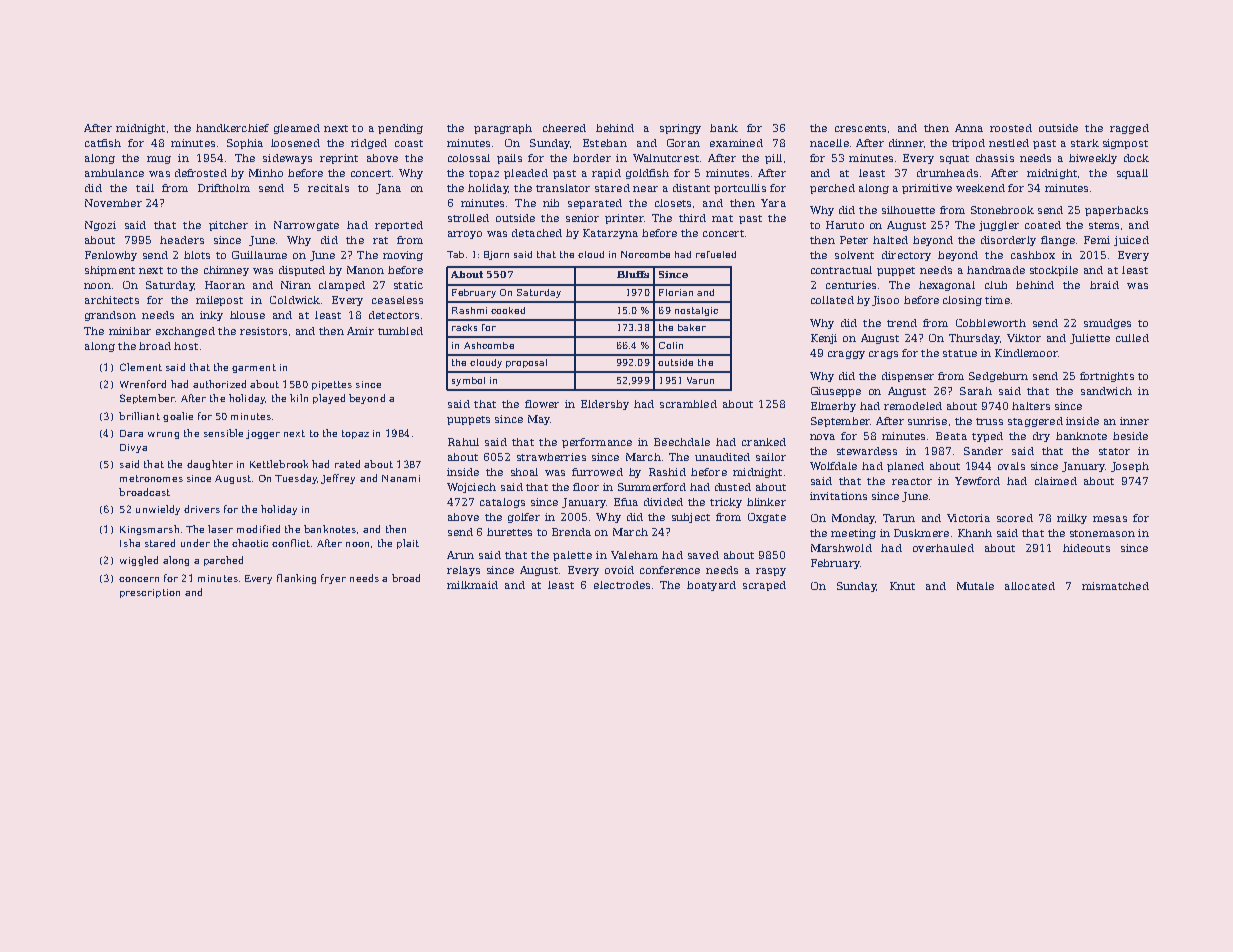 The height and width of the screenshot is (952, 1233). I want to click on prescription, so click(150, 593).
